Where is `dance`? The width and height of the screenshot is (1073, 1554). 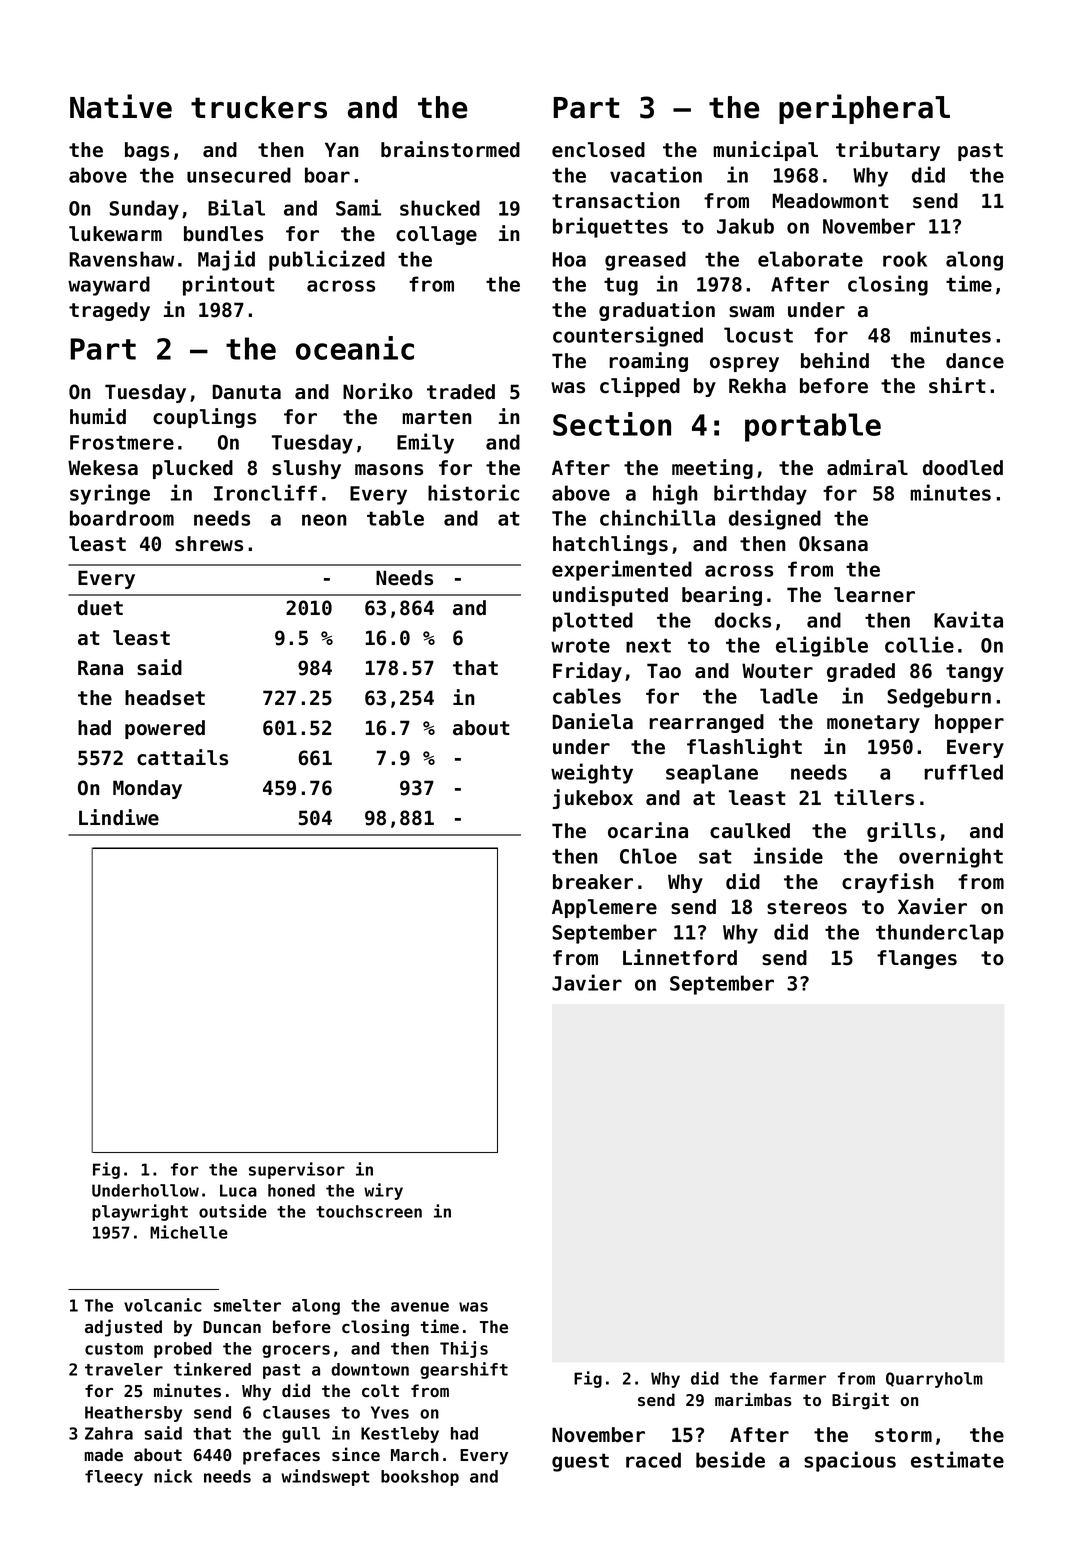
dance is located at coordinates (975, 361).
